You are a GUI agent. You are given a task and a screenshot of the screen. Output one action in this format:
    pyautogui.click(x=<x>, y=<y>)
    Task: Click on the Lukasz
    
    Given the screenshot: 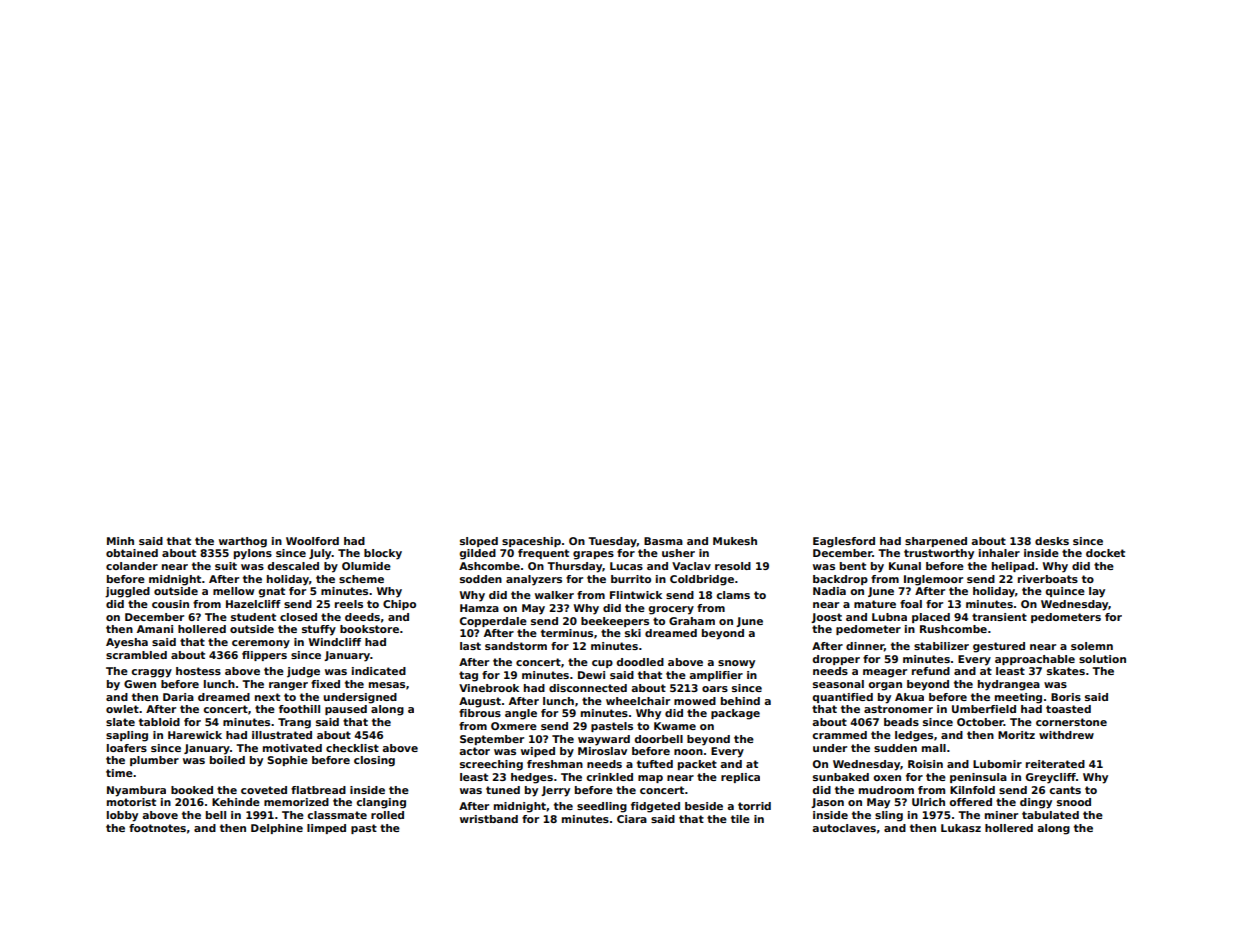 What is the action you would take?
    pyautogui.click(x=961, y=828)
